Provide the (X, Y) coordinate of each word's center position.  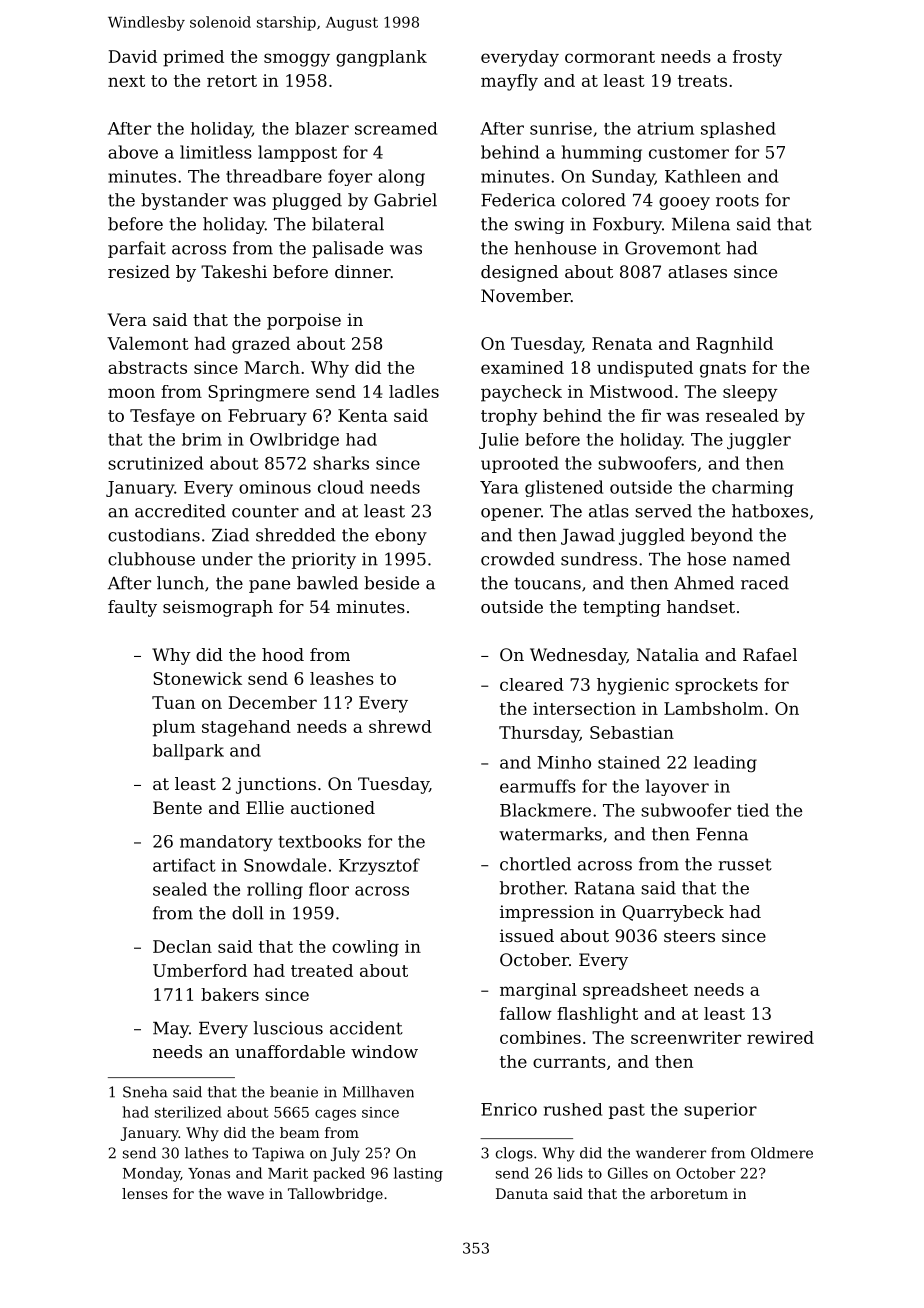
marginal (538, 991)
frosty (757, 58)
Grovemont (673, 248)
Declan (182, 946)
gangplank (381, 58)
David (133, 56)
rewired (780, 1037)
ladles (414, 391)
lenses (145, 1193)
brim (202, 439)
